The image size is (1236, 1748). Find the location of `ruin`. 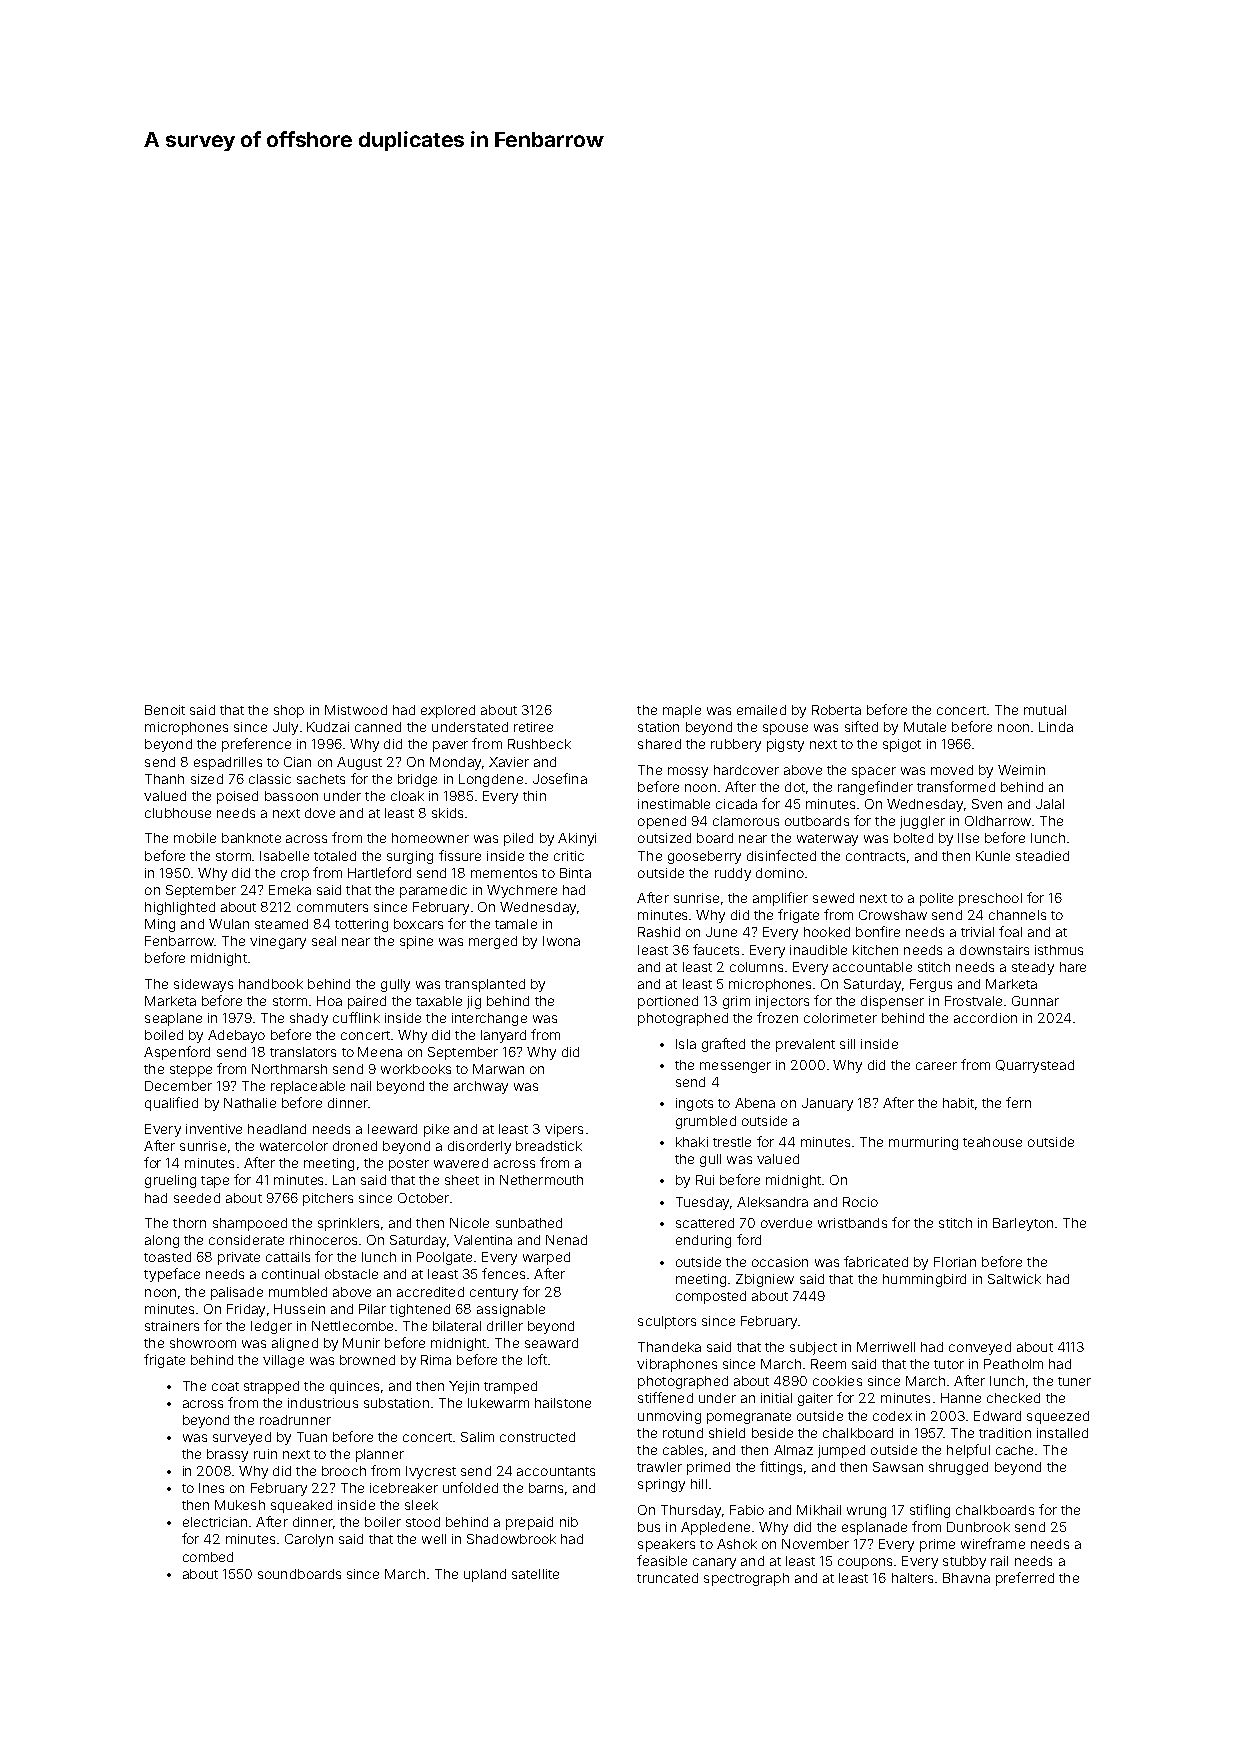

ruin is located at coordinates (265, 1454).
